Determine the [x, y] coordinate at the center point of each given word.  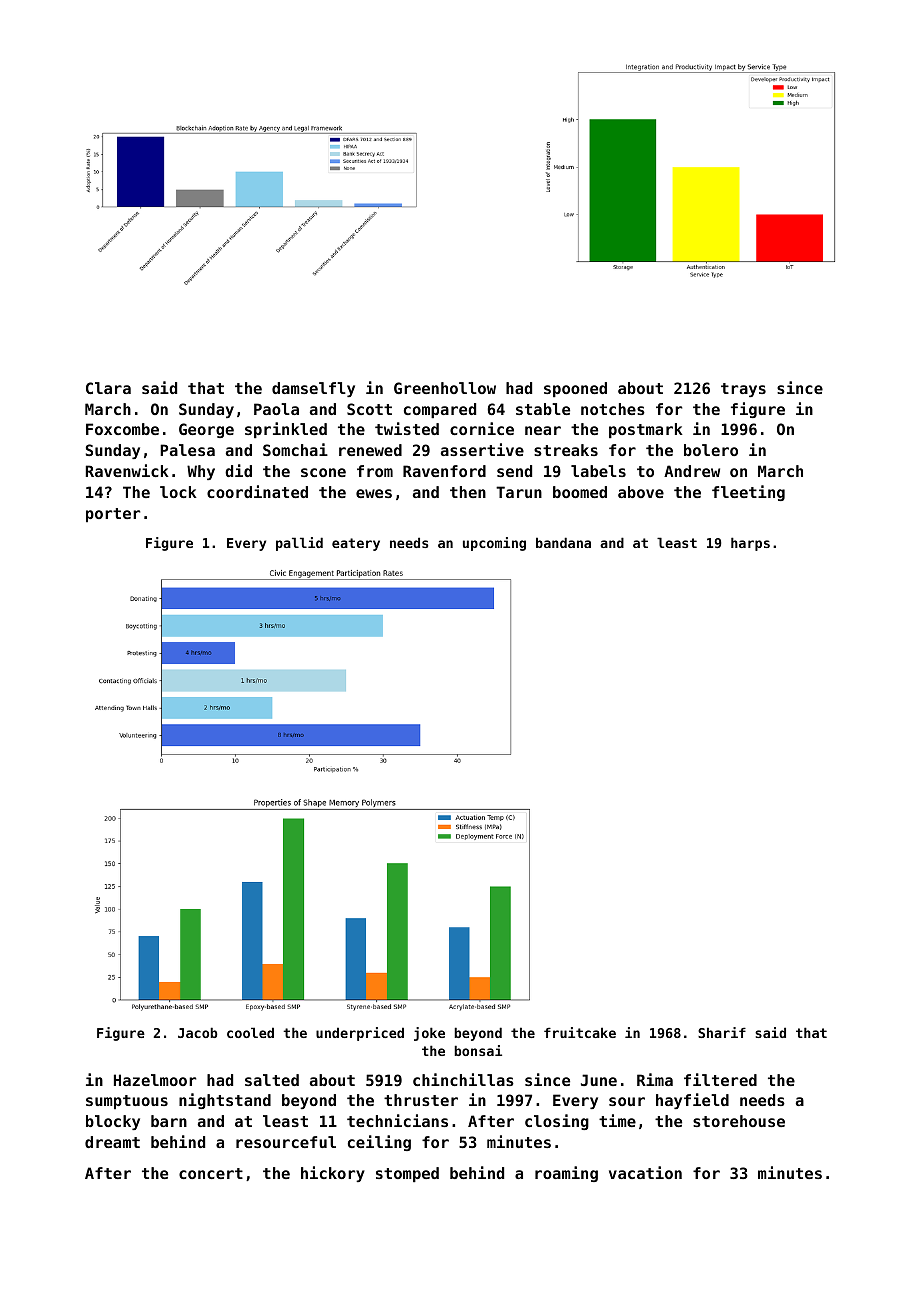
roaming [566, 1174]
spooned [575, 389]
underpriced [360, 1034]
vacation [645, 1172]
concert [211, 1173]
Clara [108, 388]
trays [743, 390]
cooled [250, 1032]
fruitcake [580, 1032]
